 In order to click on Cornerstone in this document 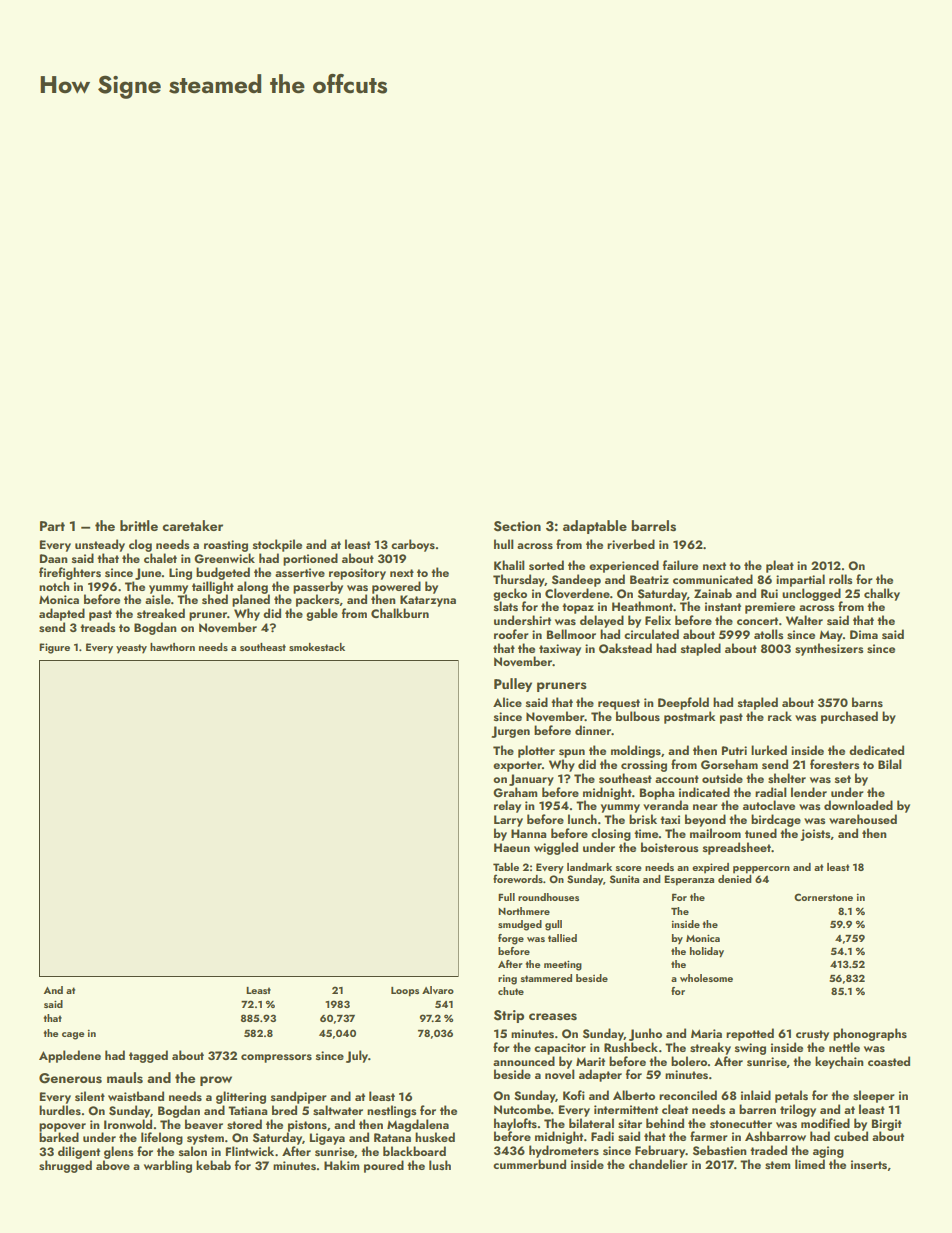, I will do `click(823, 897)`.
